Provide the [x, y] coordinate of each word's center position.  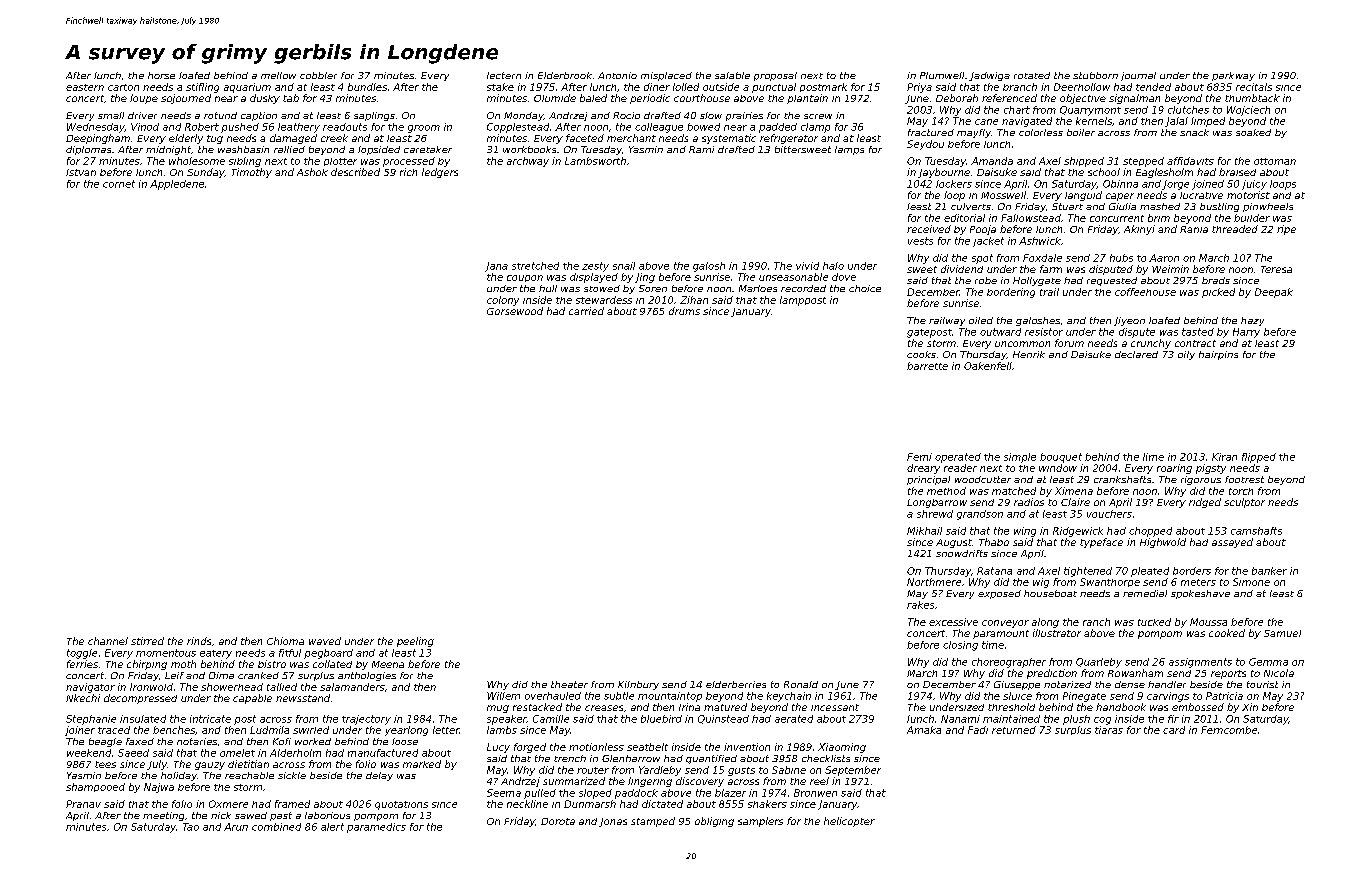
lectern [504, 75]
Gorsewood [515, 311]
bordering [1011, 293]
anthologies [367, 676]
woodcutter [983, 479]
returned [1014, 730]
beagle [105, 742]
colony [503, 301]
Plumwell [942, 75]
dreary [923, 469]
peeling [415, 642]
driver [142, 115]
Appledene [177, 185]
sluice [1017, 696]
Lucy [498, 748]
